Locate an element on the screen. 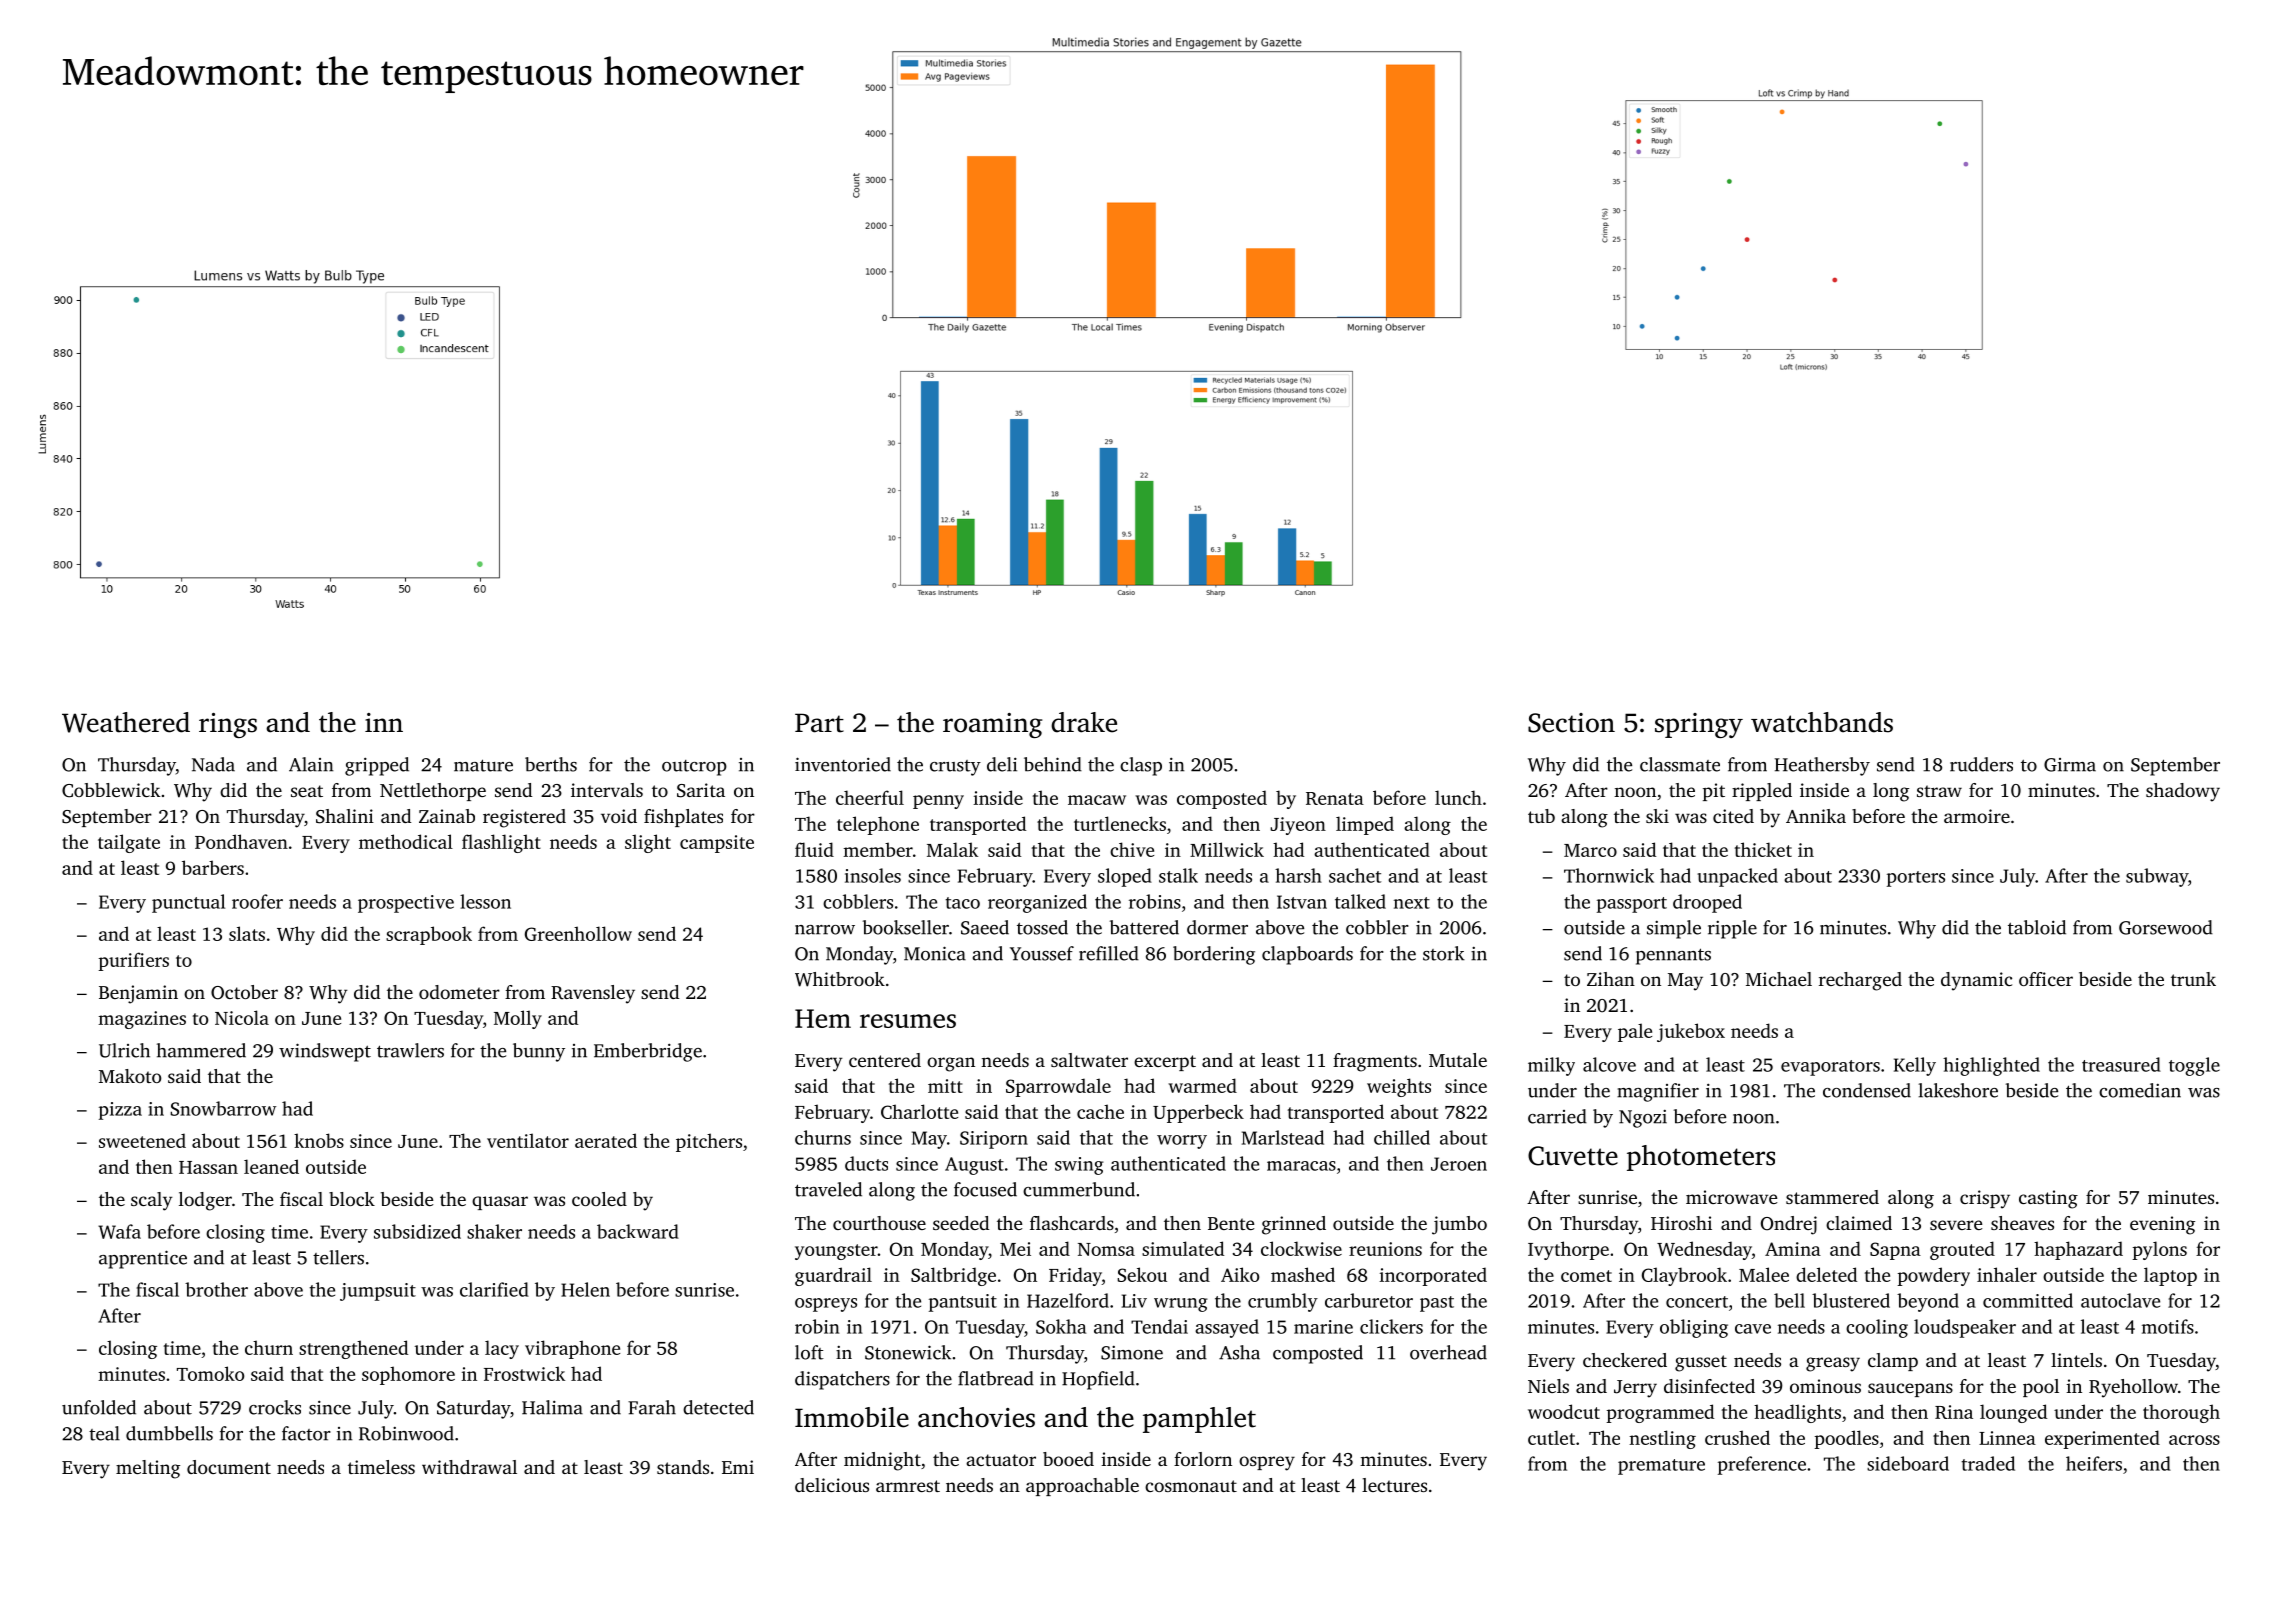 This screenshot has width=2282, height=1614. subway is located at coordinates (2157, 877).
